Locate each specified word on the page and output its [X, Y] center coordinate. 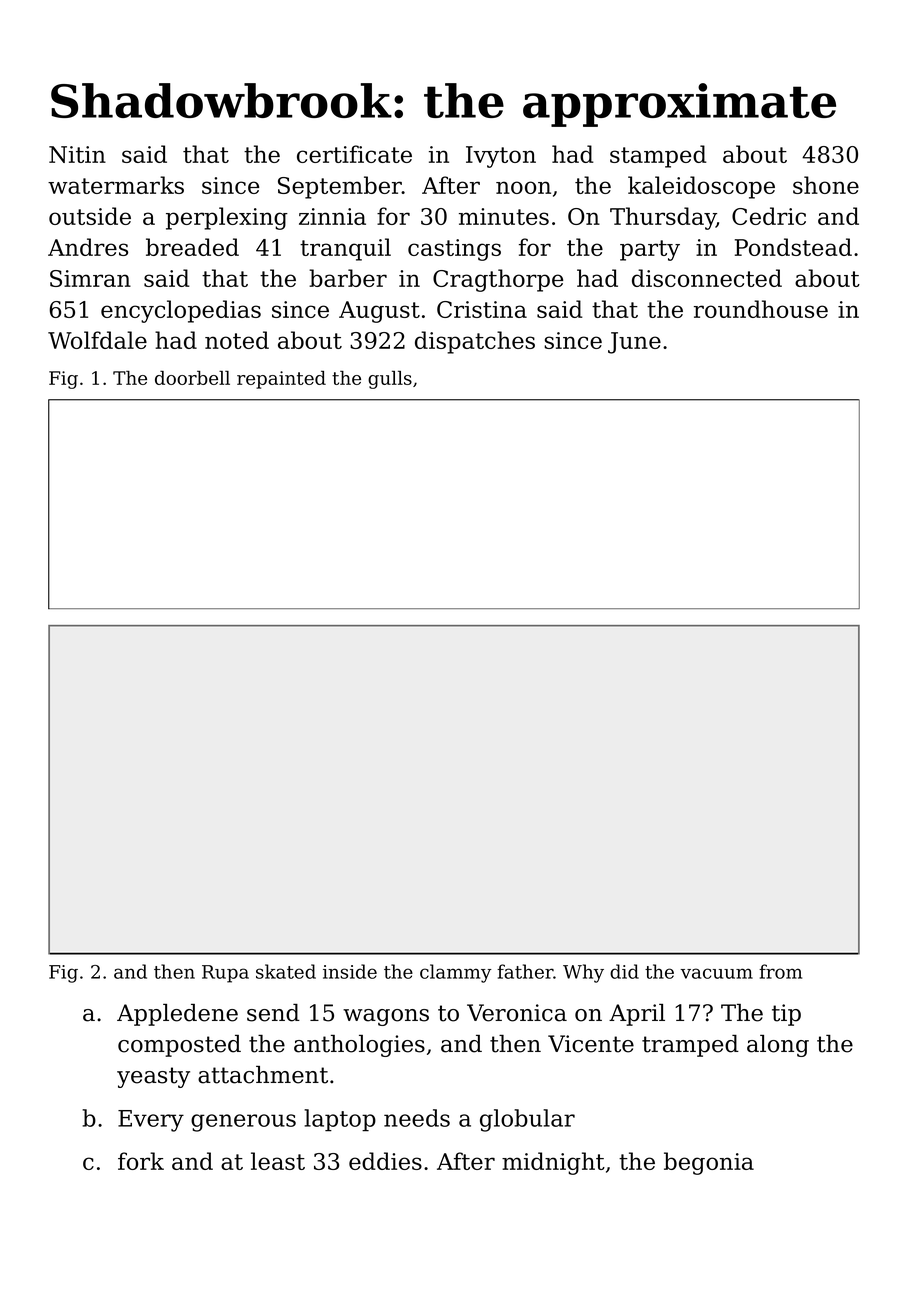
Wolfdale [97, 340]
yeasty [153, 1077]
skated [286, 971]
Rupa [225, 974]
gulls [390, 379]
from [780, 971]
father [525, 971]
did [624, 971]
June [634, 343]
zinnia [332, 216]
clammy [456, 973]
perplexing [227, 218]
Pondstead [793, 247]
